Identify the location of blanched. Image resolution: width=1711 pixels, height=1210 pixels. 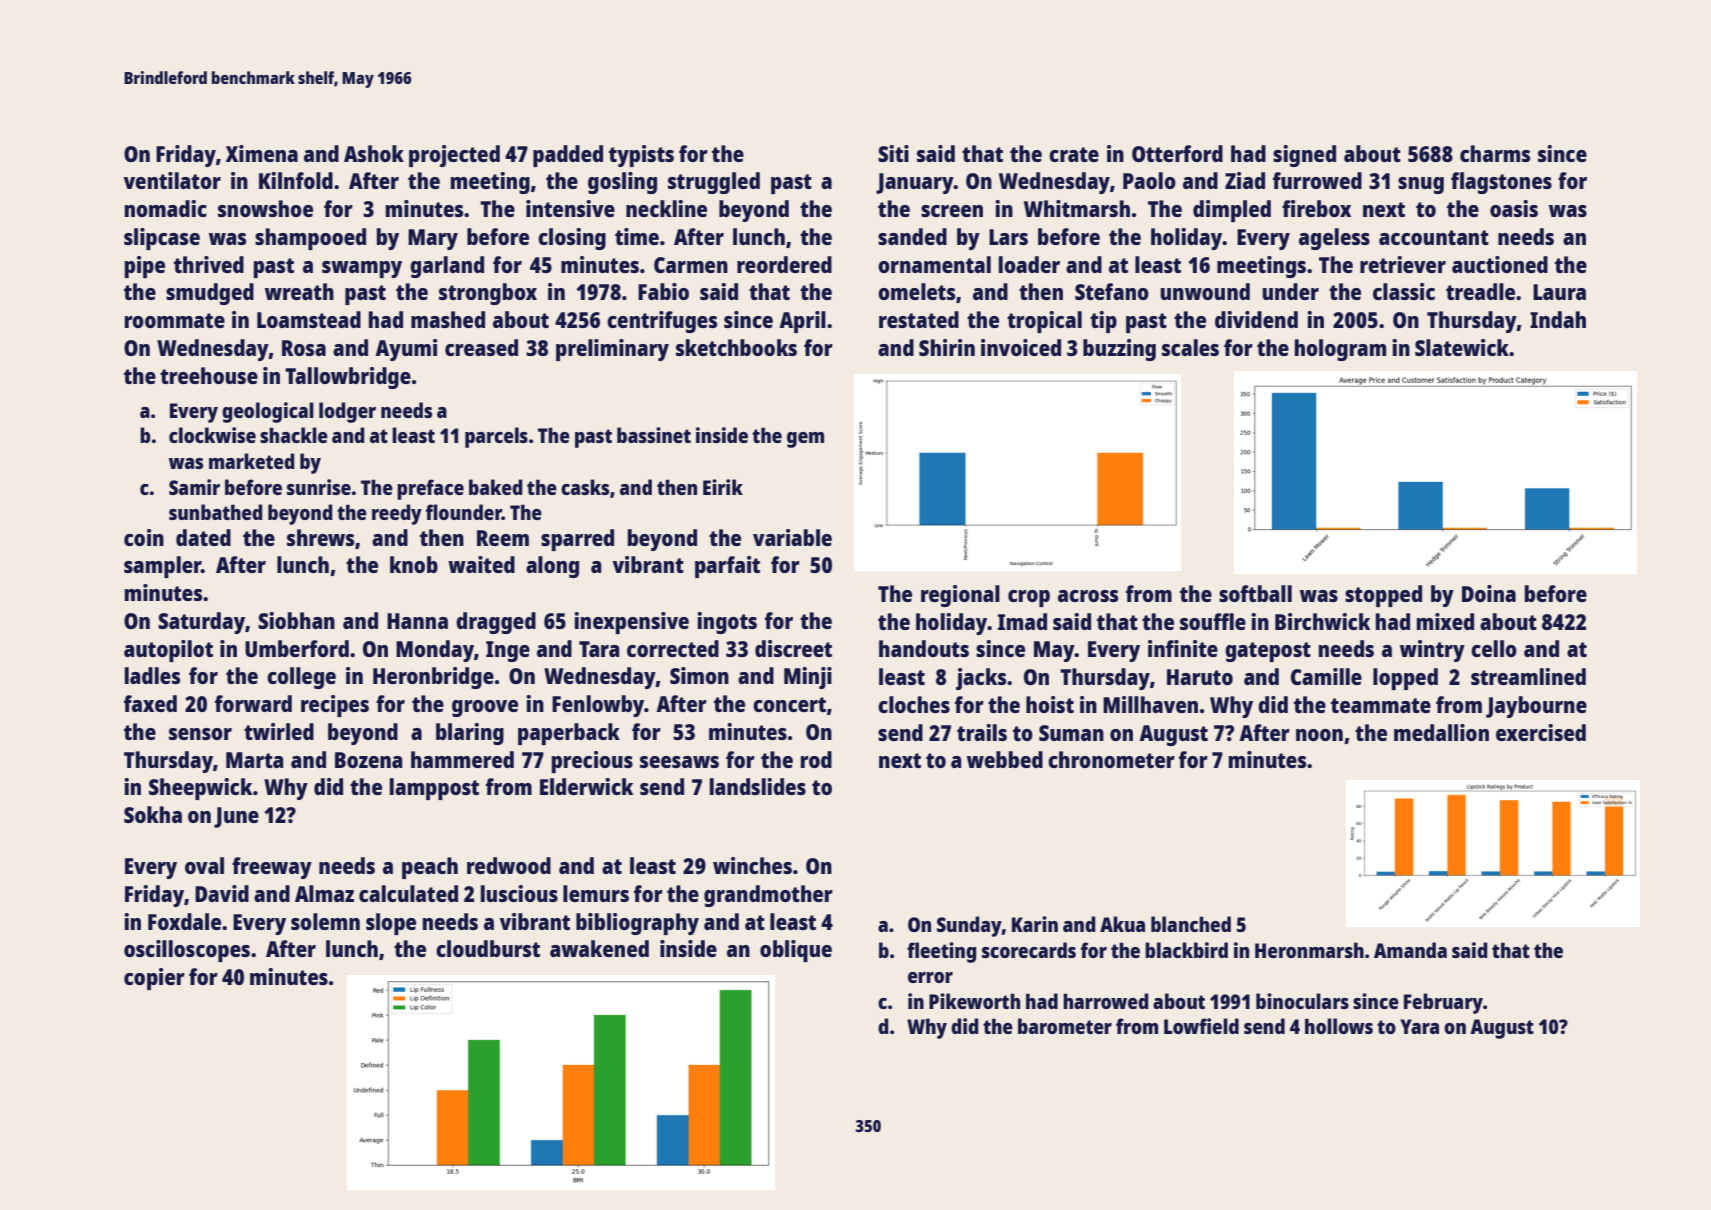
(1191, 924).
